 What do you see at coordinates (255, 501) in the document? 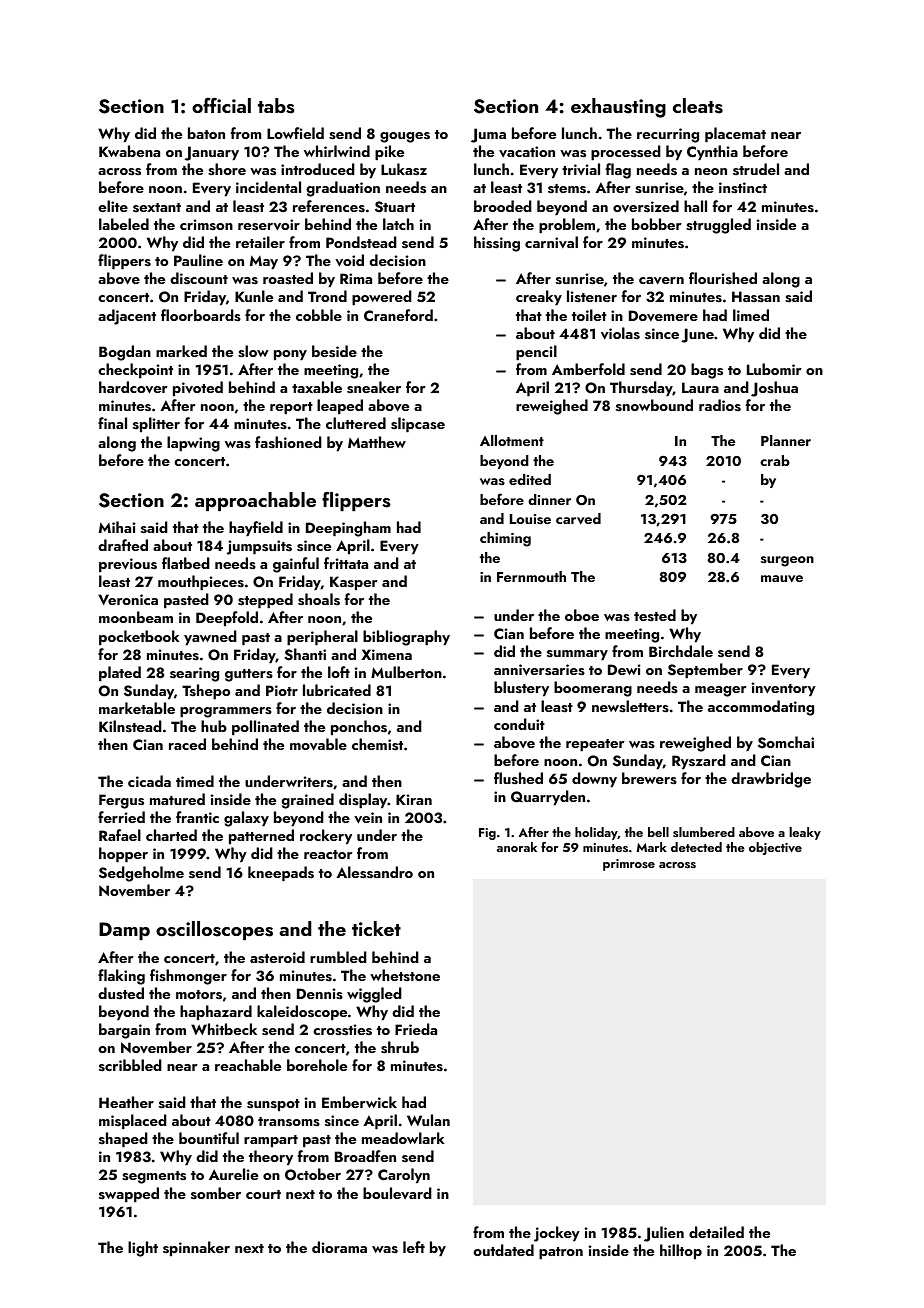
I see `approachable` at bounding box center [255, 501].
